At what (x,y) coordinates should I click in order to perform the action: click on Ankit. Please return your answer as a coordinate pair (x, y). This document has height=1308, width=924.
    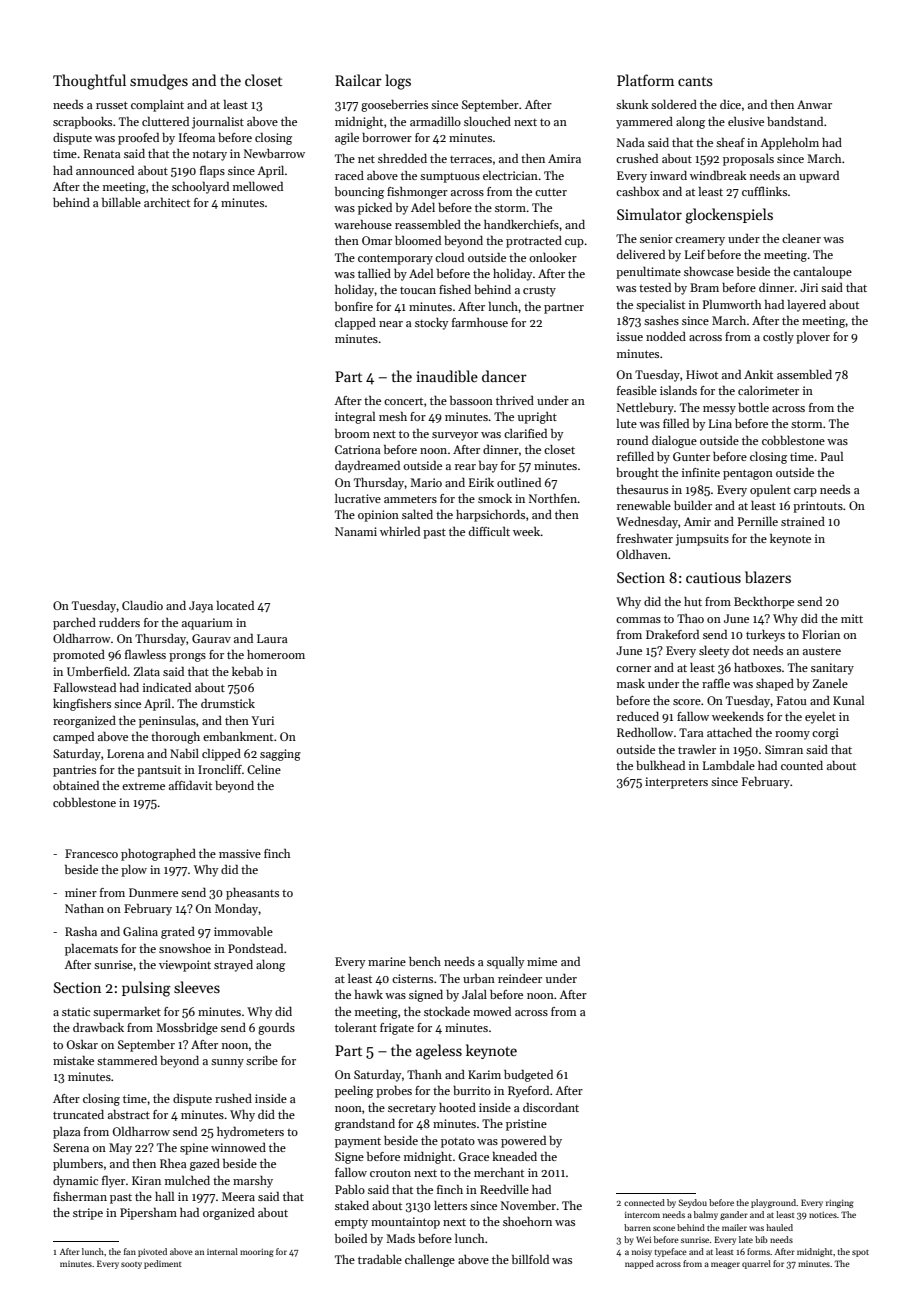
    Looking at the image, I should click on (758, 374).
